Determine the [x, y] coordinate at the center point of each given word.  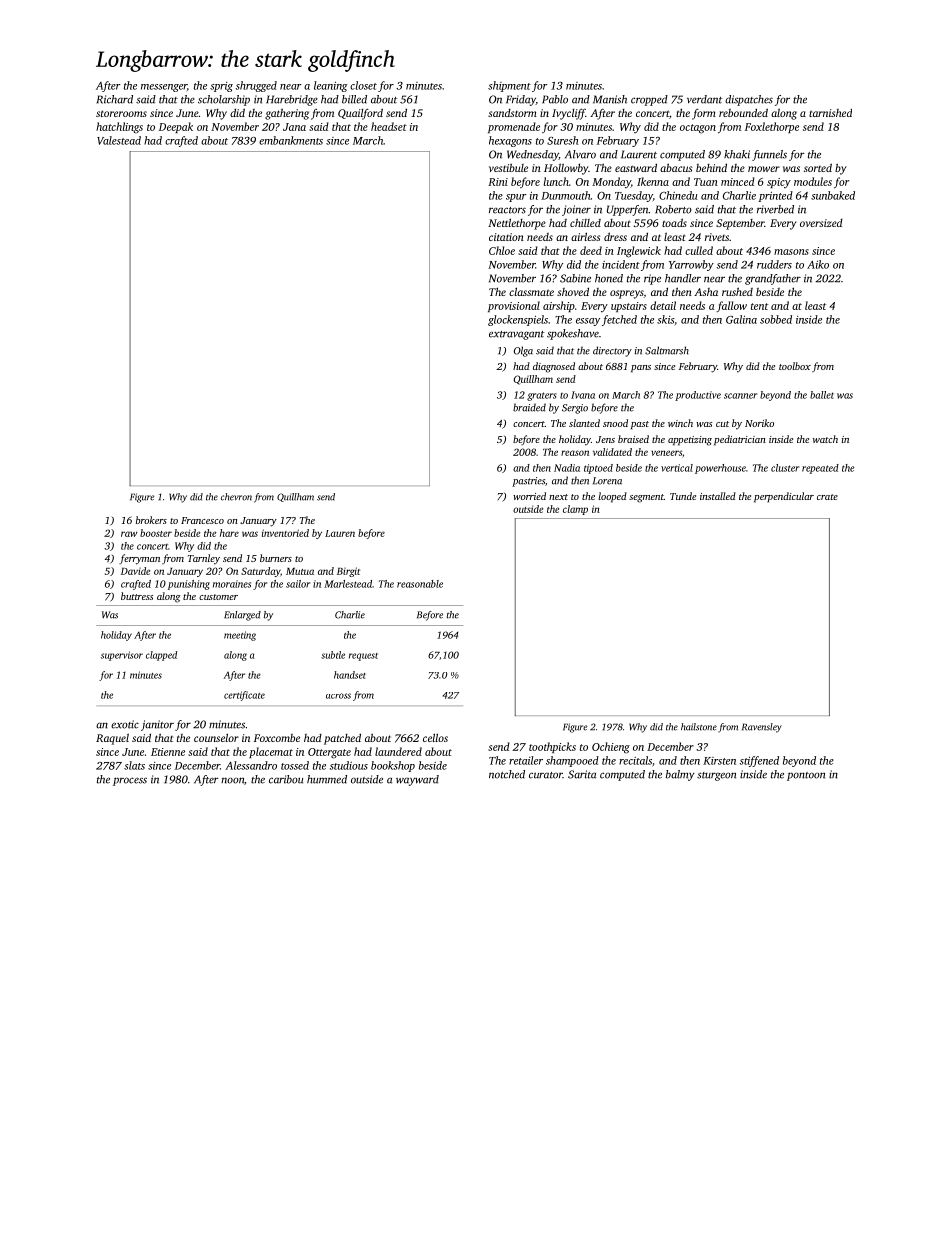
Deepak [176, 127]
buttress [137, 596]
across [338, 696]
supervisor [122, 656]
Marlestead [348, 584]
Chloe [502, 250]
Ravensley [762, 728]
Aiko [818, 264]
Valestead [119, 140]
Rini [498, 182]
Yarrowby [691, 265]
